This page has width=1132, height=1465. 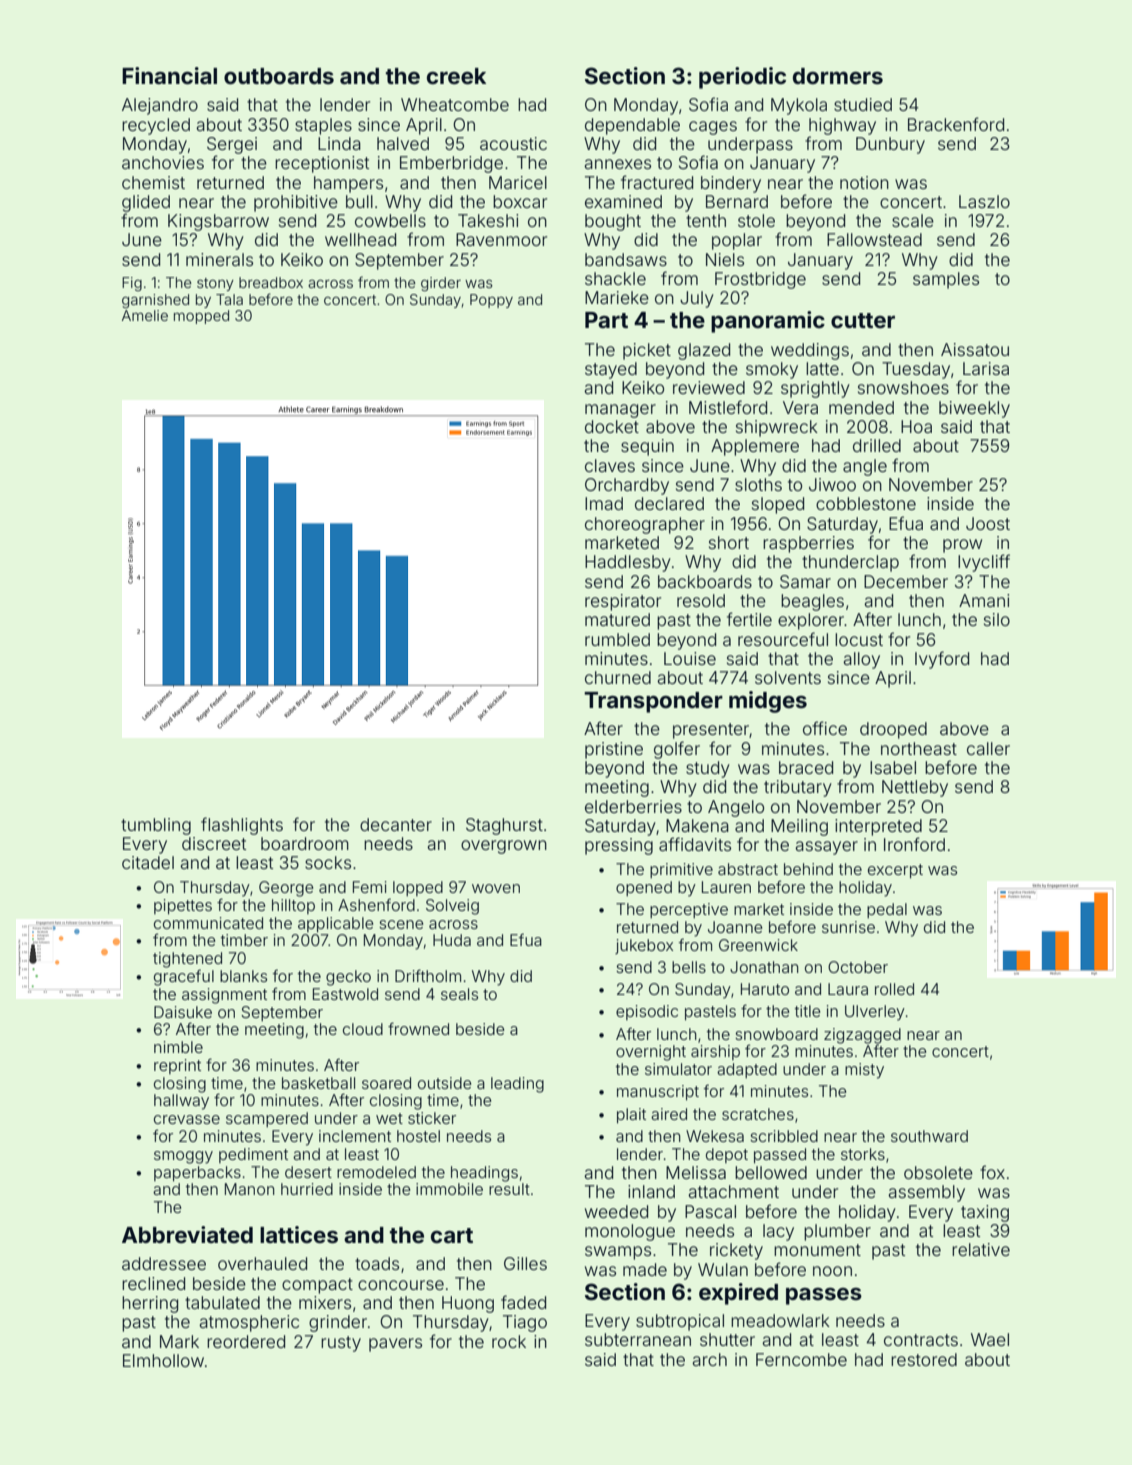 What do you see at coordinates (838, 76) in the page?
I see `dormers` at bounding box center [838, 76].
